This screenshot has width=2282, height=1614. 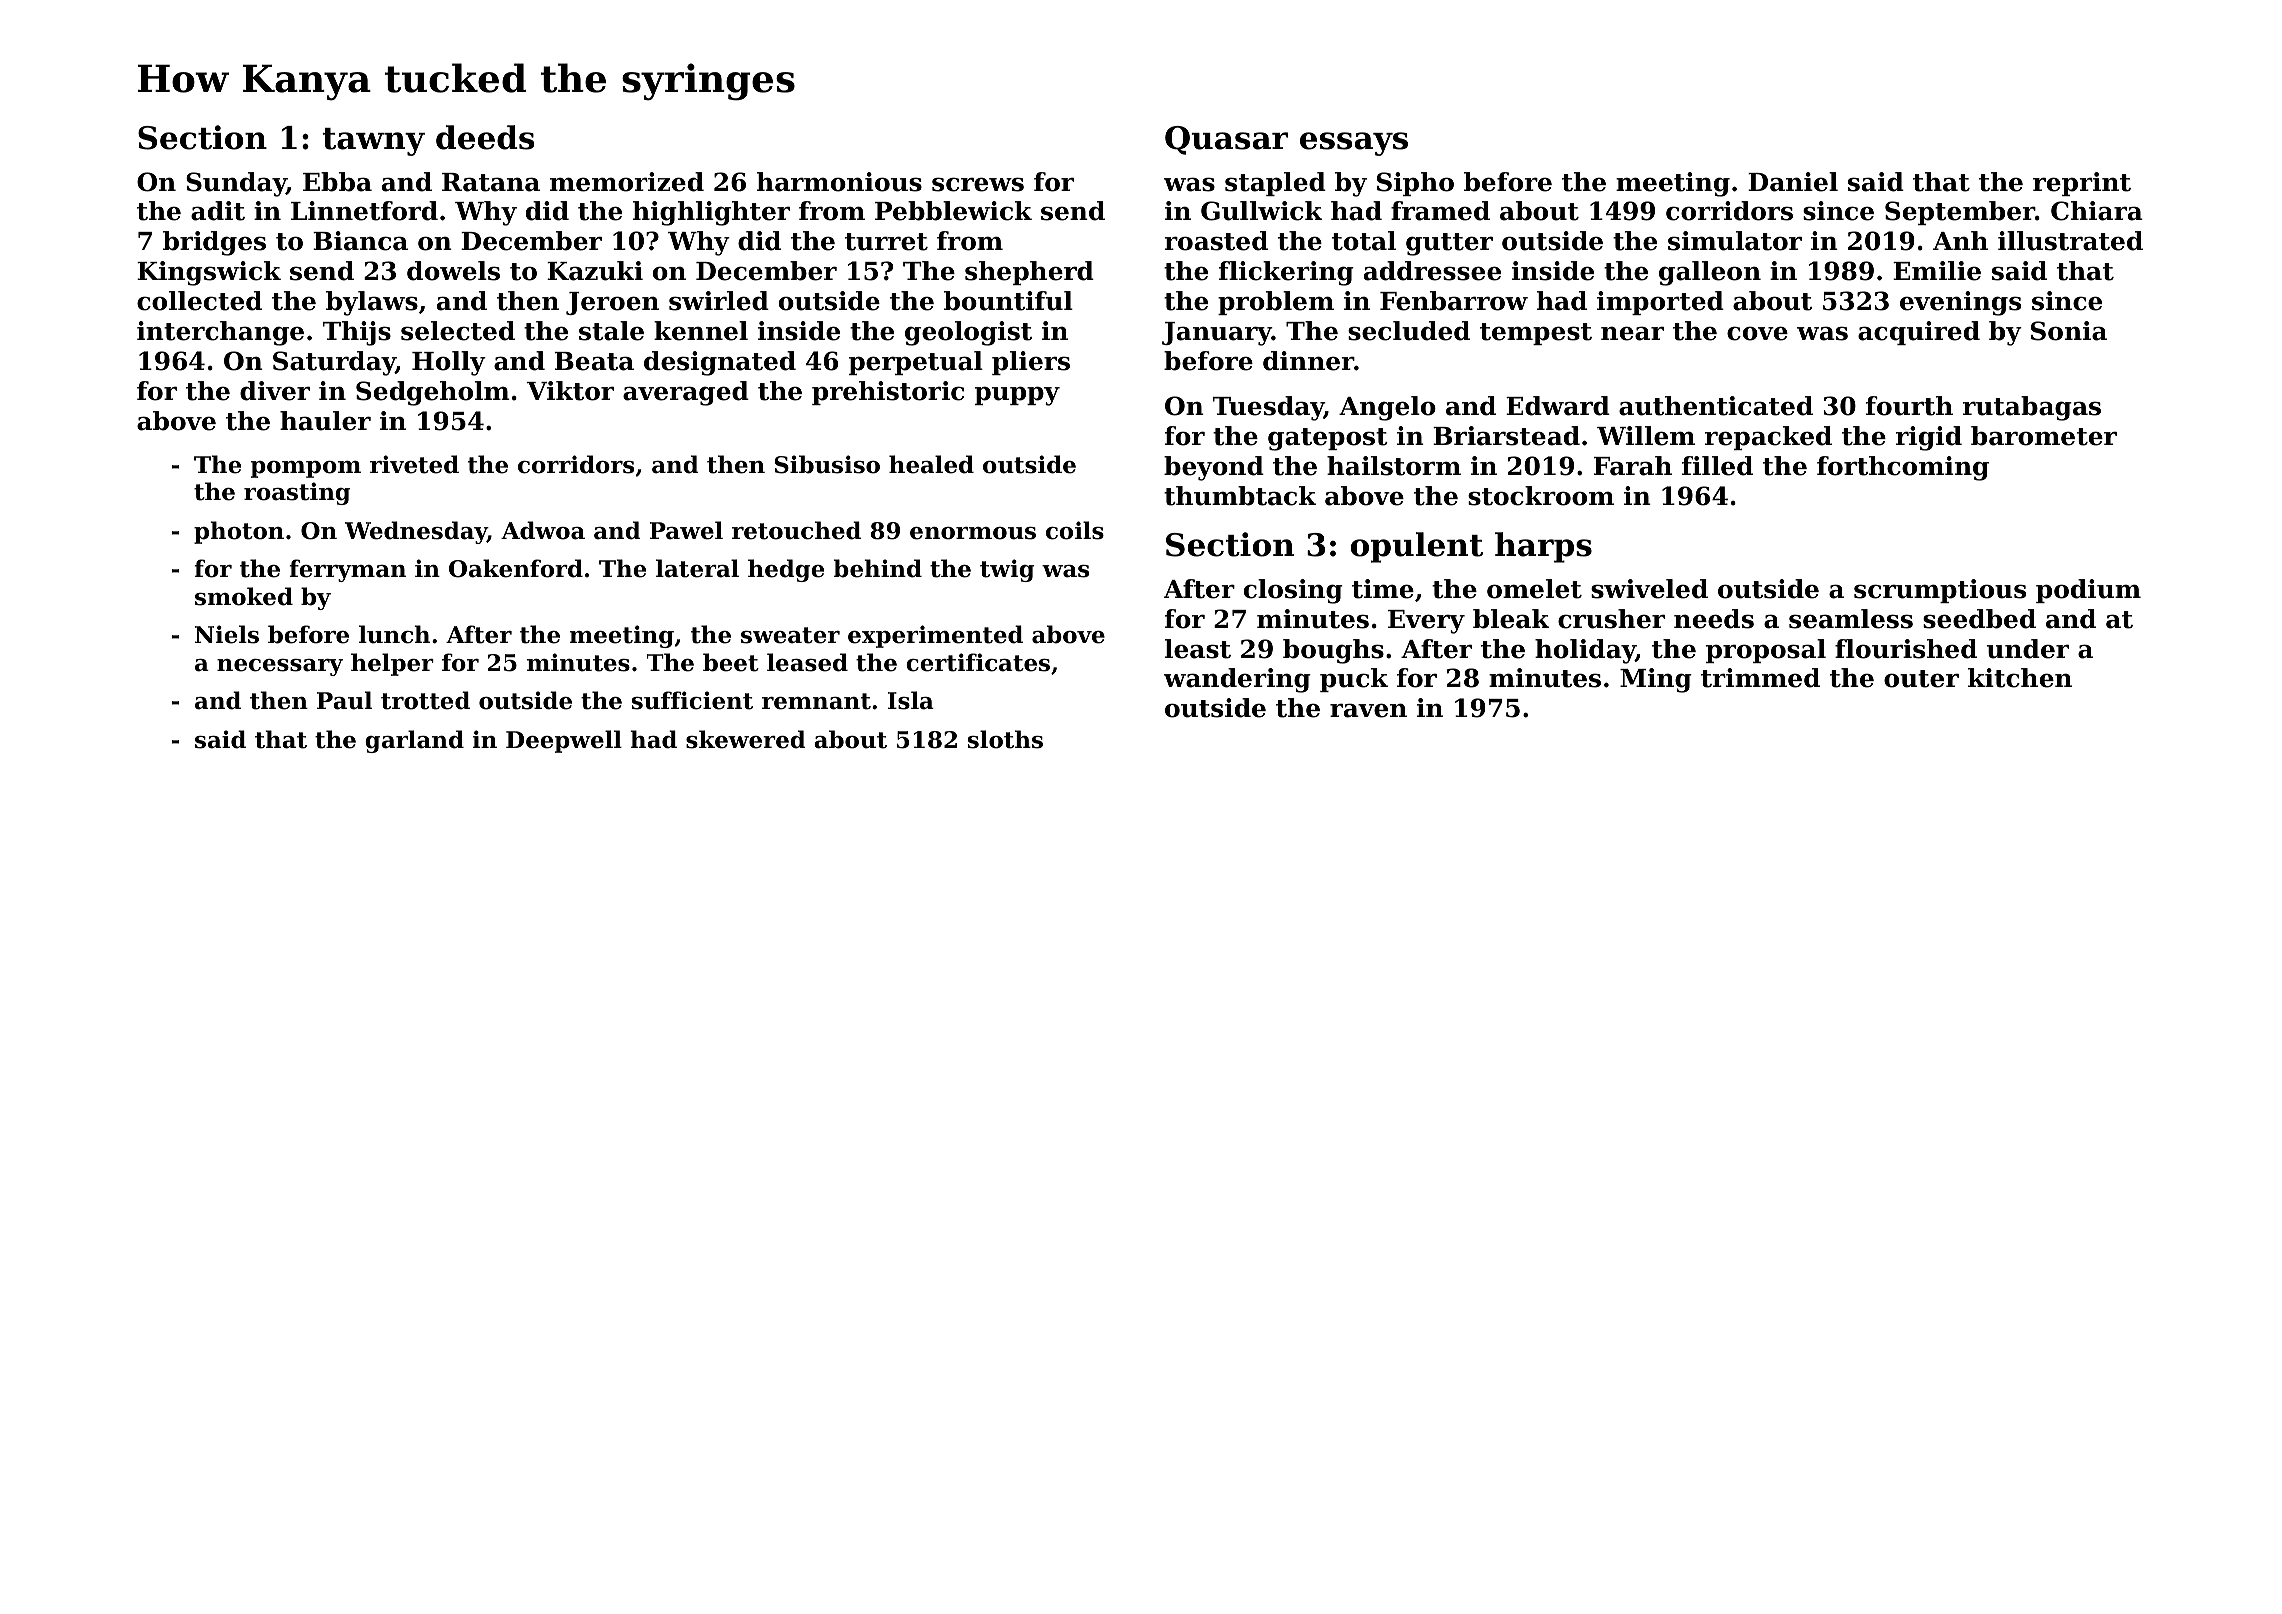 What do you see at coordinates (485, 137) in the screenshot?
I see `deeds` at bounding box center [485, 137].
